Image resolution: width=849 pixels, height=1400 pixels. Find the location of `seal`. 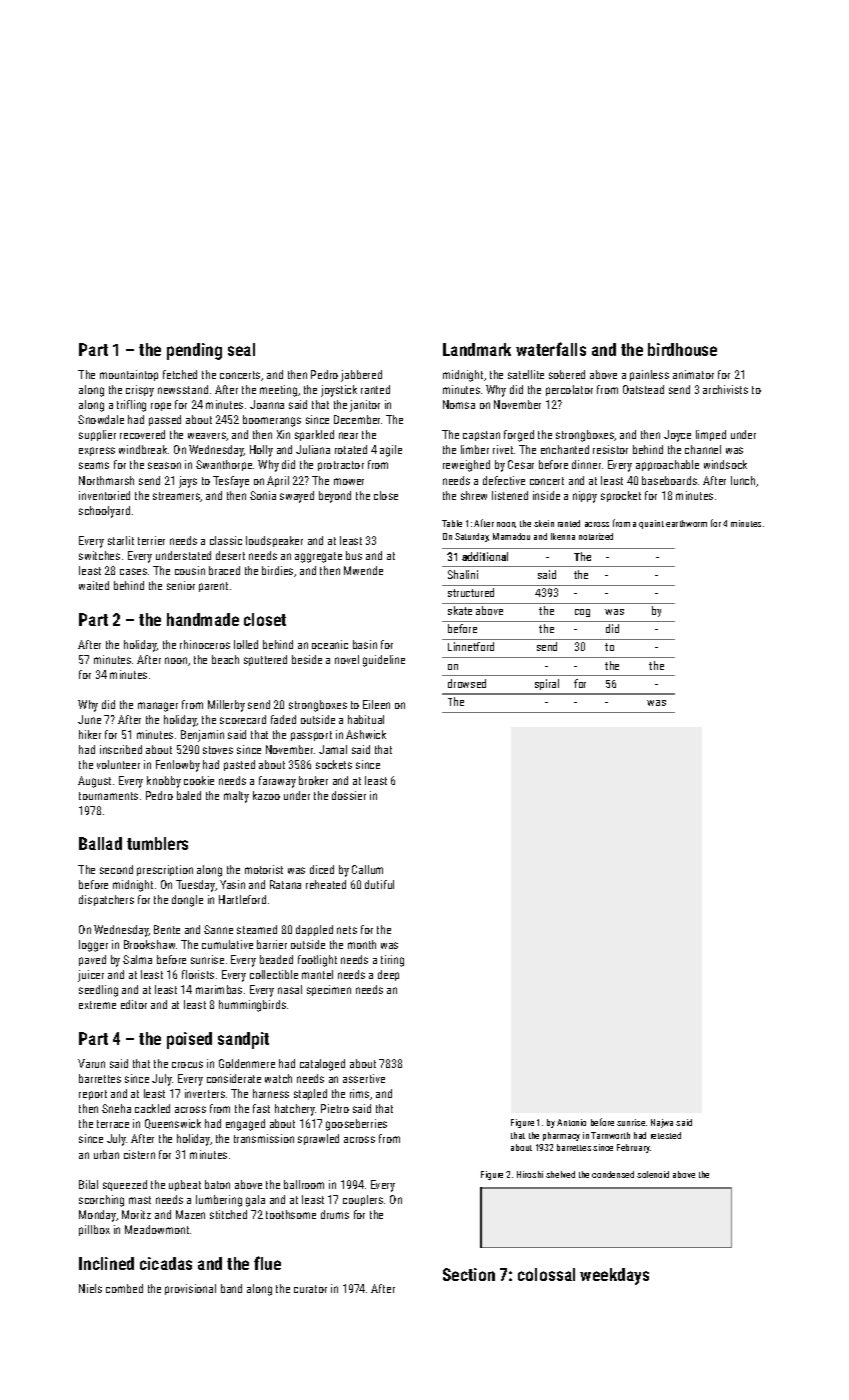

seal is located at coordinates (241, 349).
